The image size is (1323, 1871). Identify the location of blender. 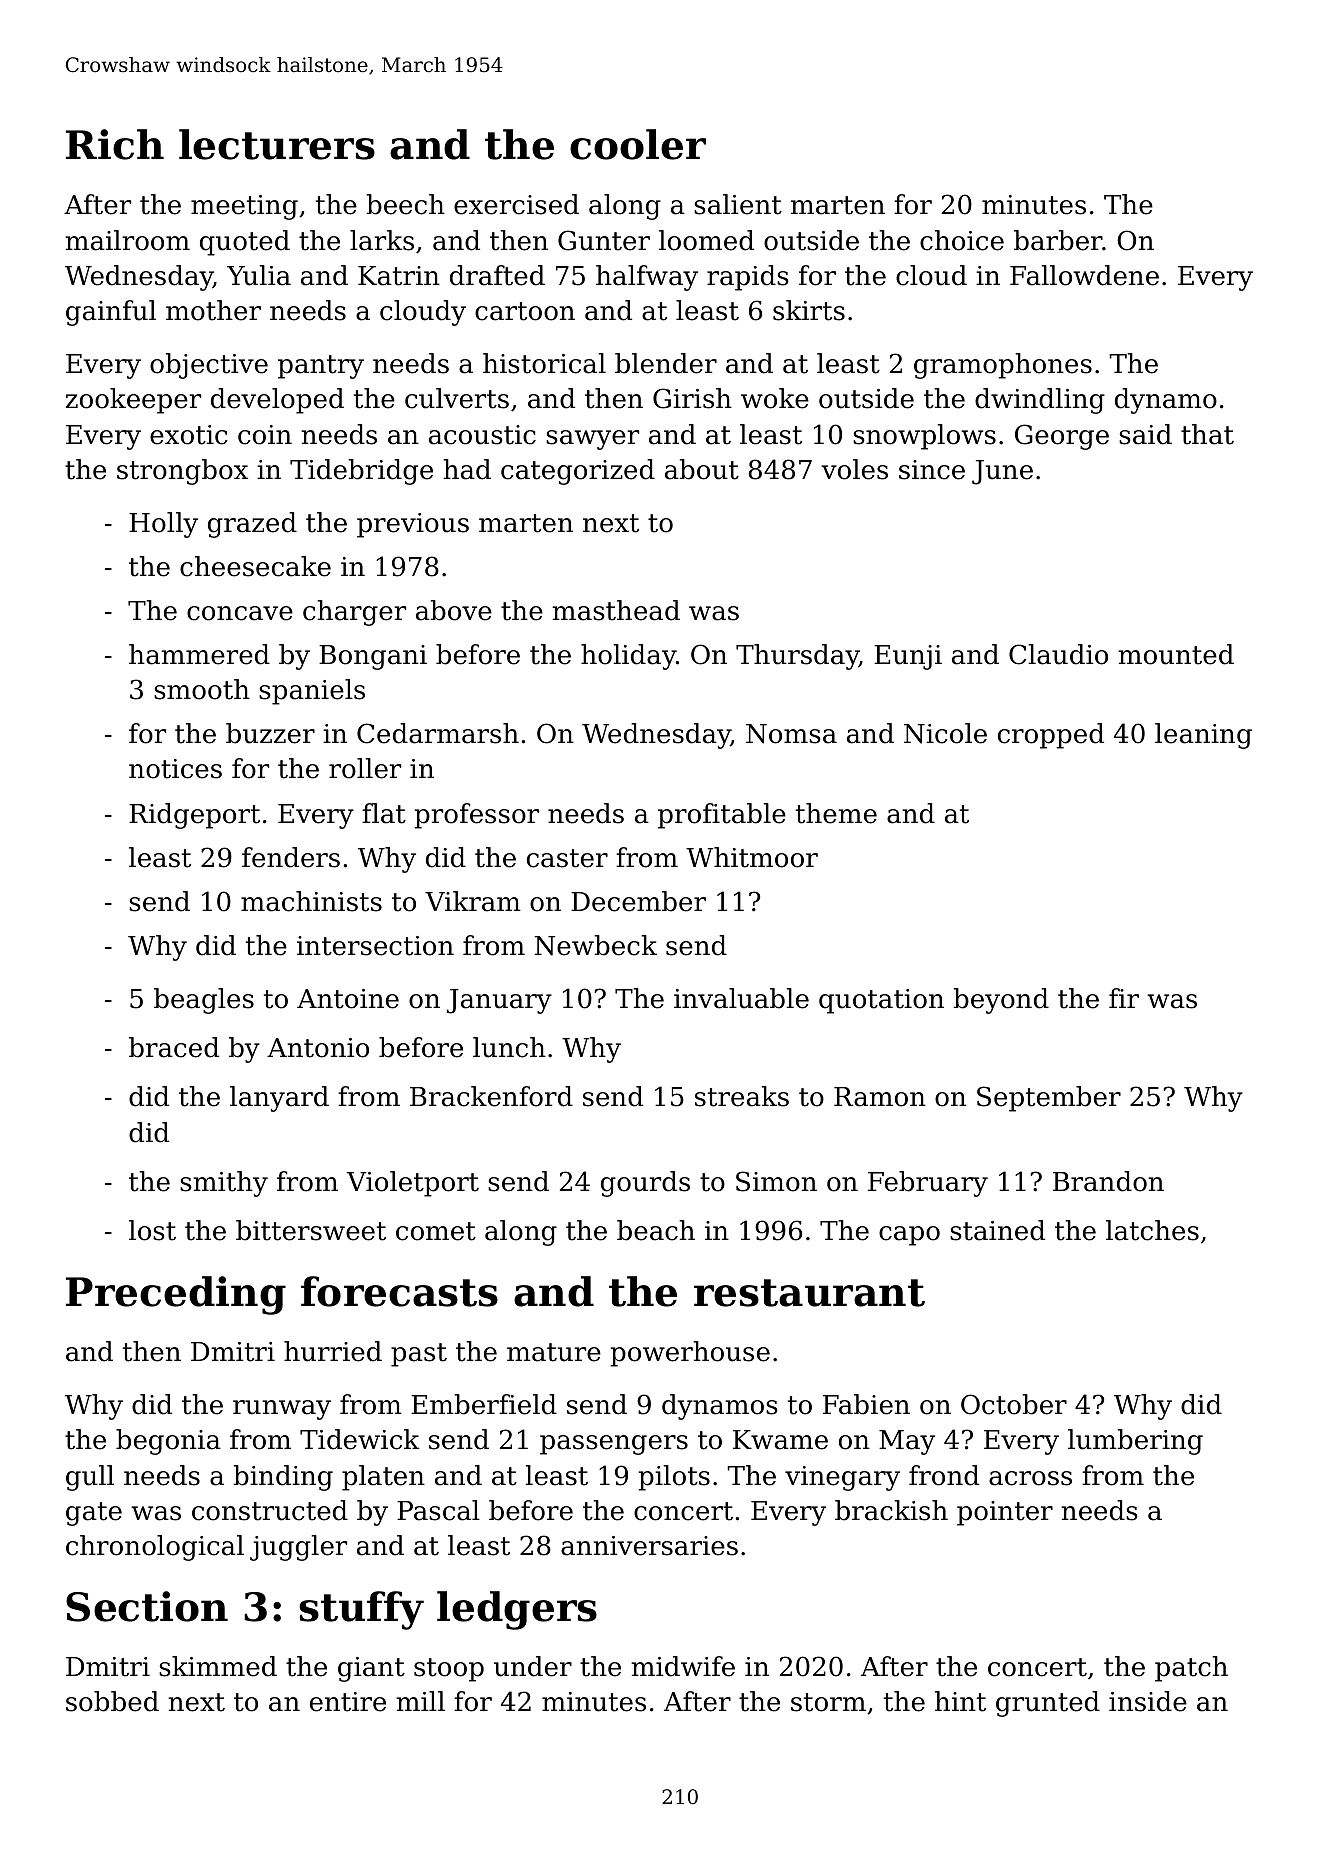
(666, 363).
